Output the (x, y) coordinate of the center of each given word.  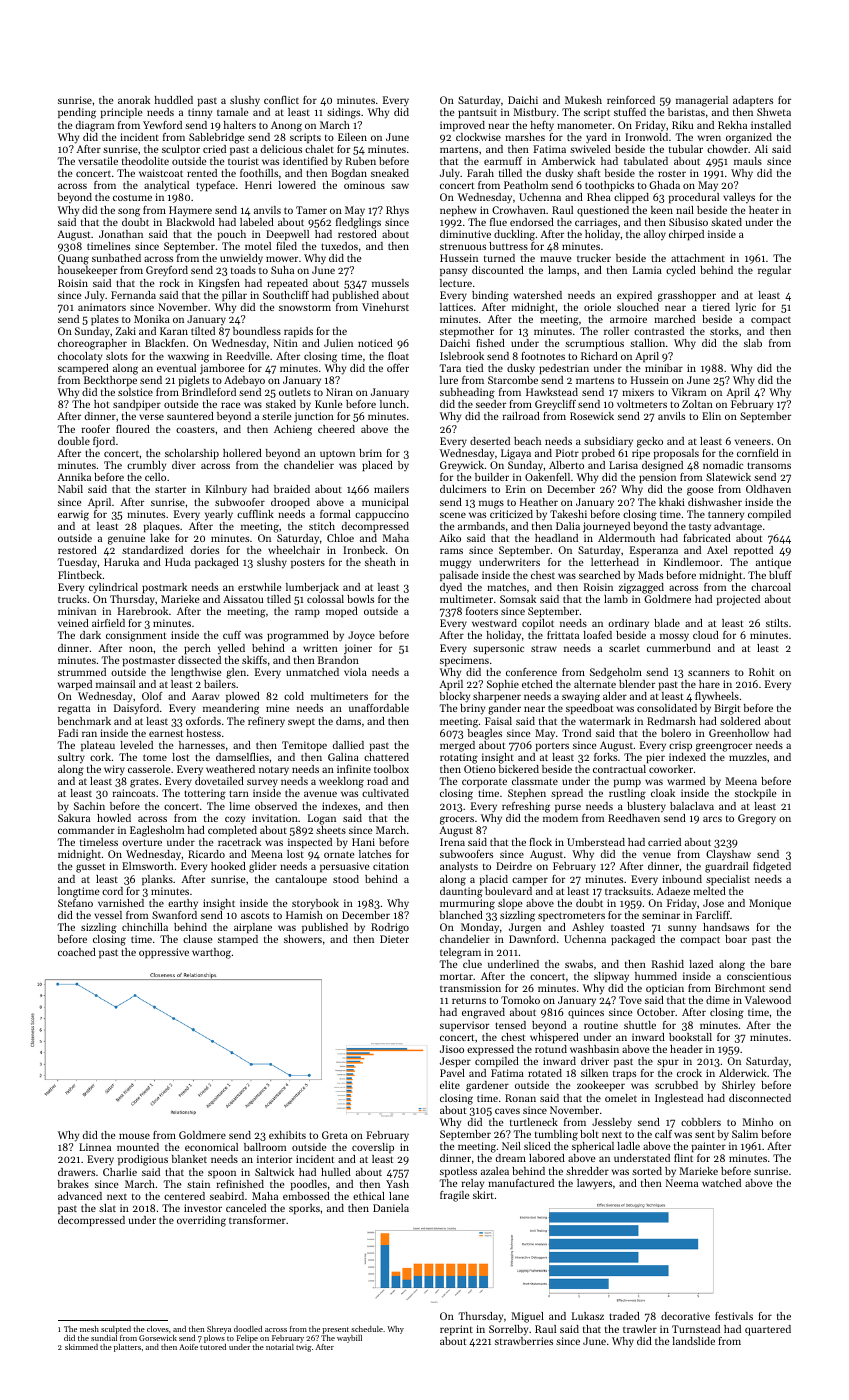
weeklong (341, 782)
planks (157, 880)
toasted (628, 927)
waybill (349, 1339)
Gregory (757, 819)
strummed (82, 672)
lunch (393, 404)
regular (774, 271)
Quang (73, 259)
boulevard (508, 891)
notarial (280, 1347)
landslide (693, 1341)
